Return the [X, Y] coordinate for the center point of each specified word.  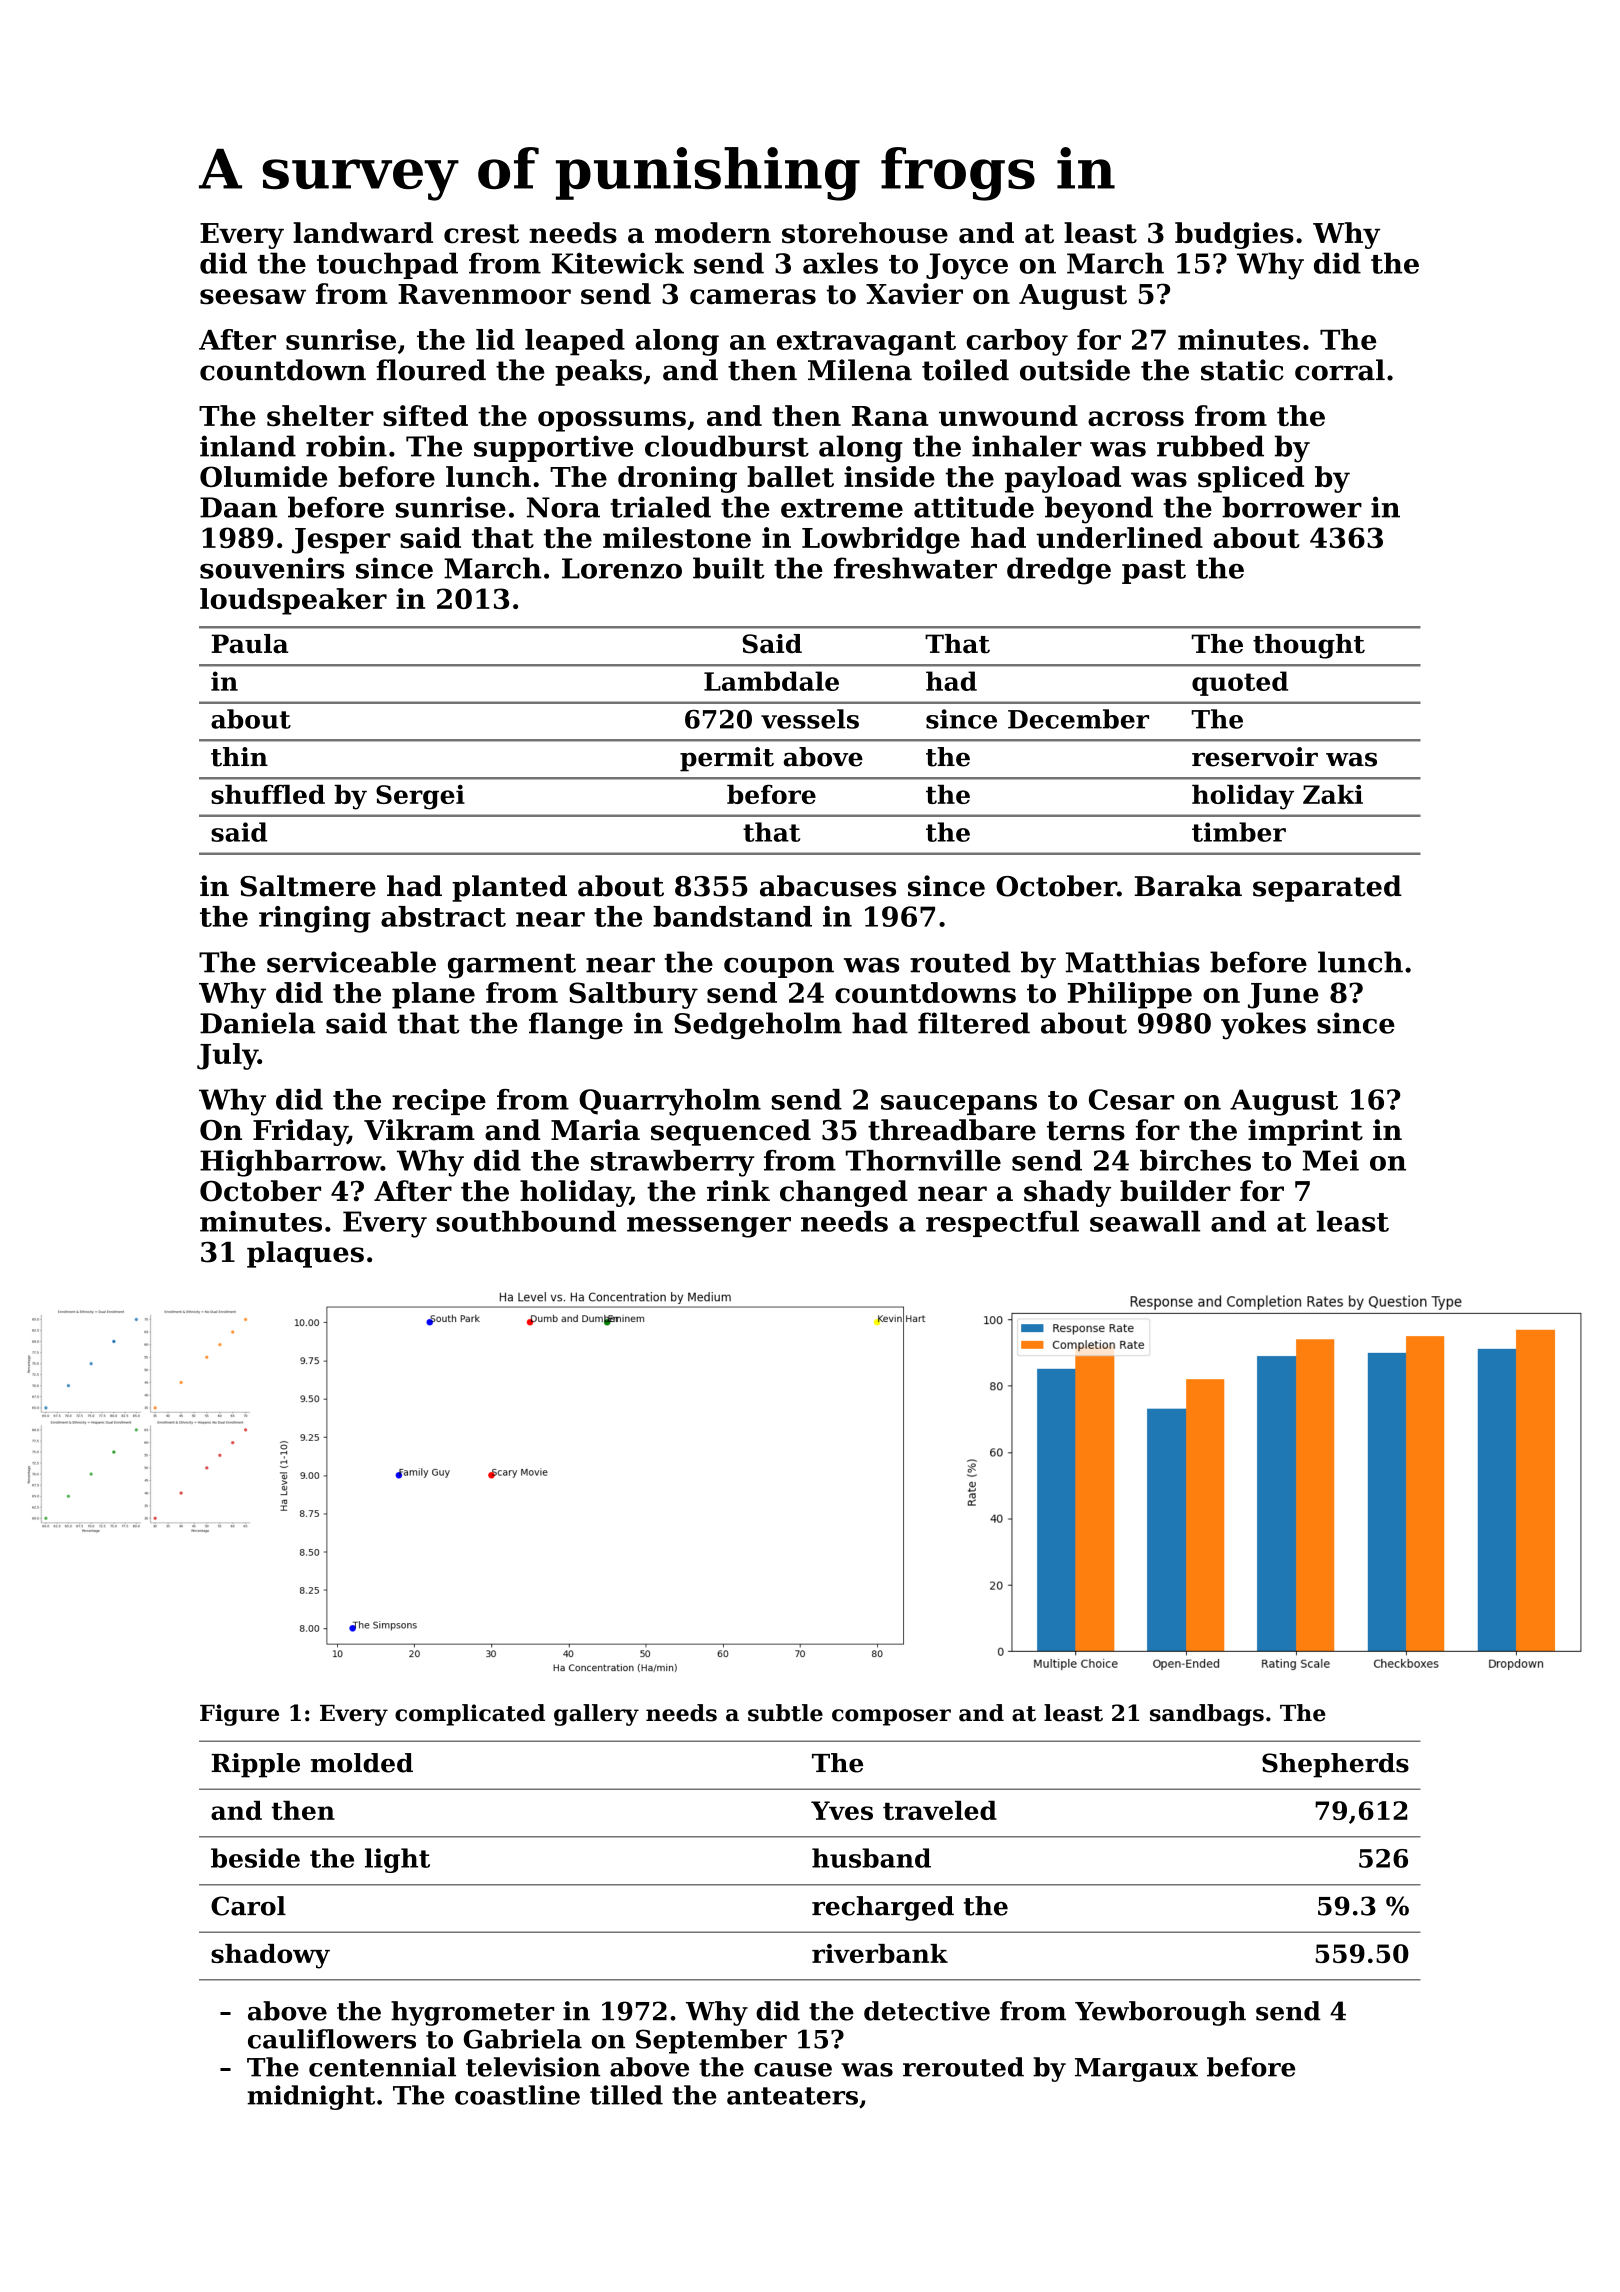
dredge [1059, 571]
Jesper [341, 541]
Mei [1331, 1160]
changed [844, 1193]
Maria [595, 1130]
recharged [883, 1908]
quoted [1240, 683]
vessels [810, 719]
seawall [1145, 1221]
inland [248, 446]
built [729, 568]
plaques [305, 1254]
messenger [709, 1227]
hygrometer [472, 2013]
